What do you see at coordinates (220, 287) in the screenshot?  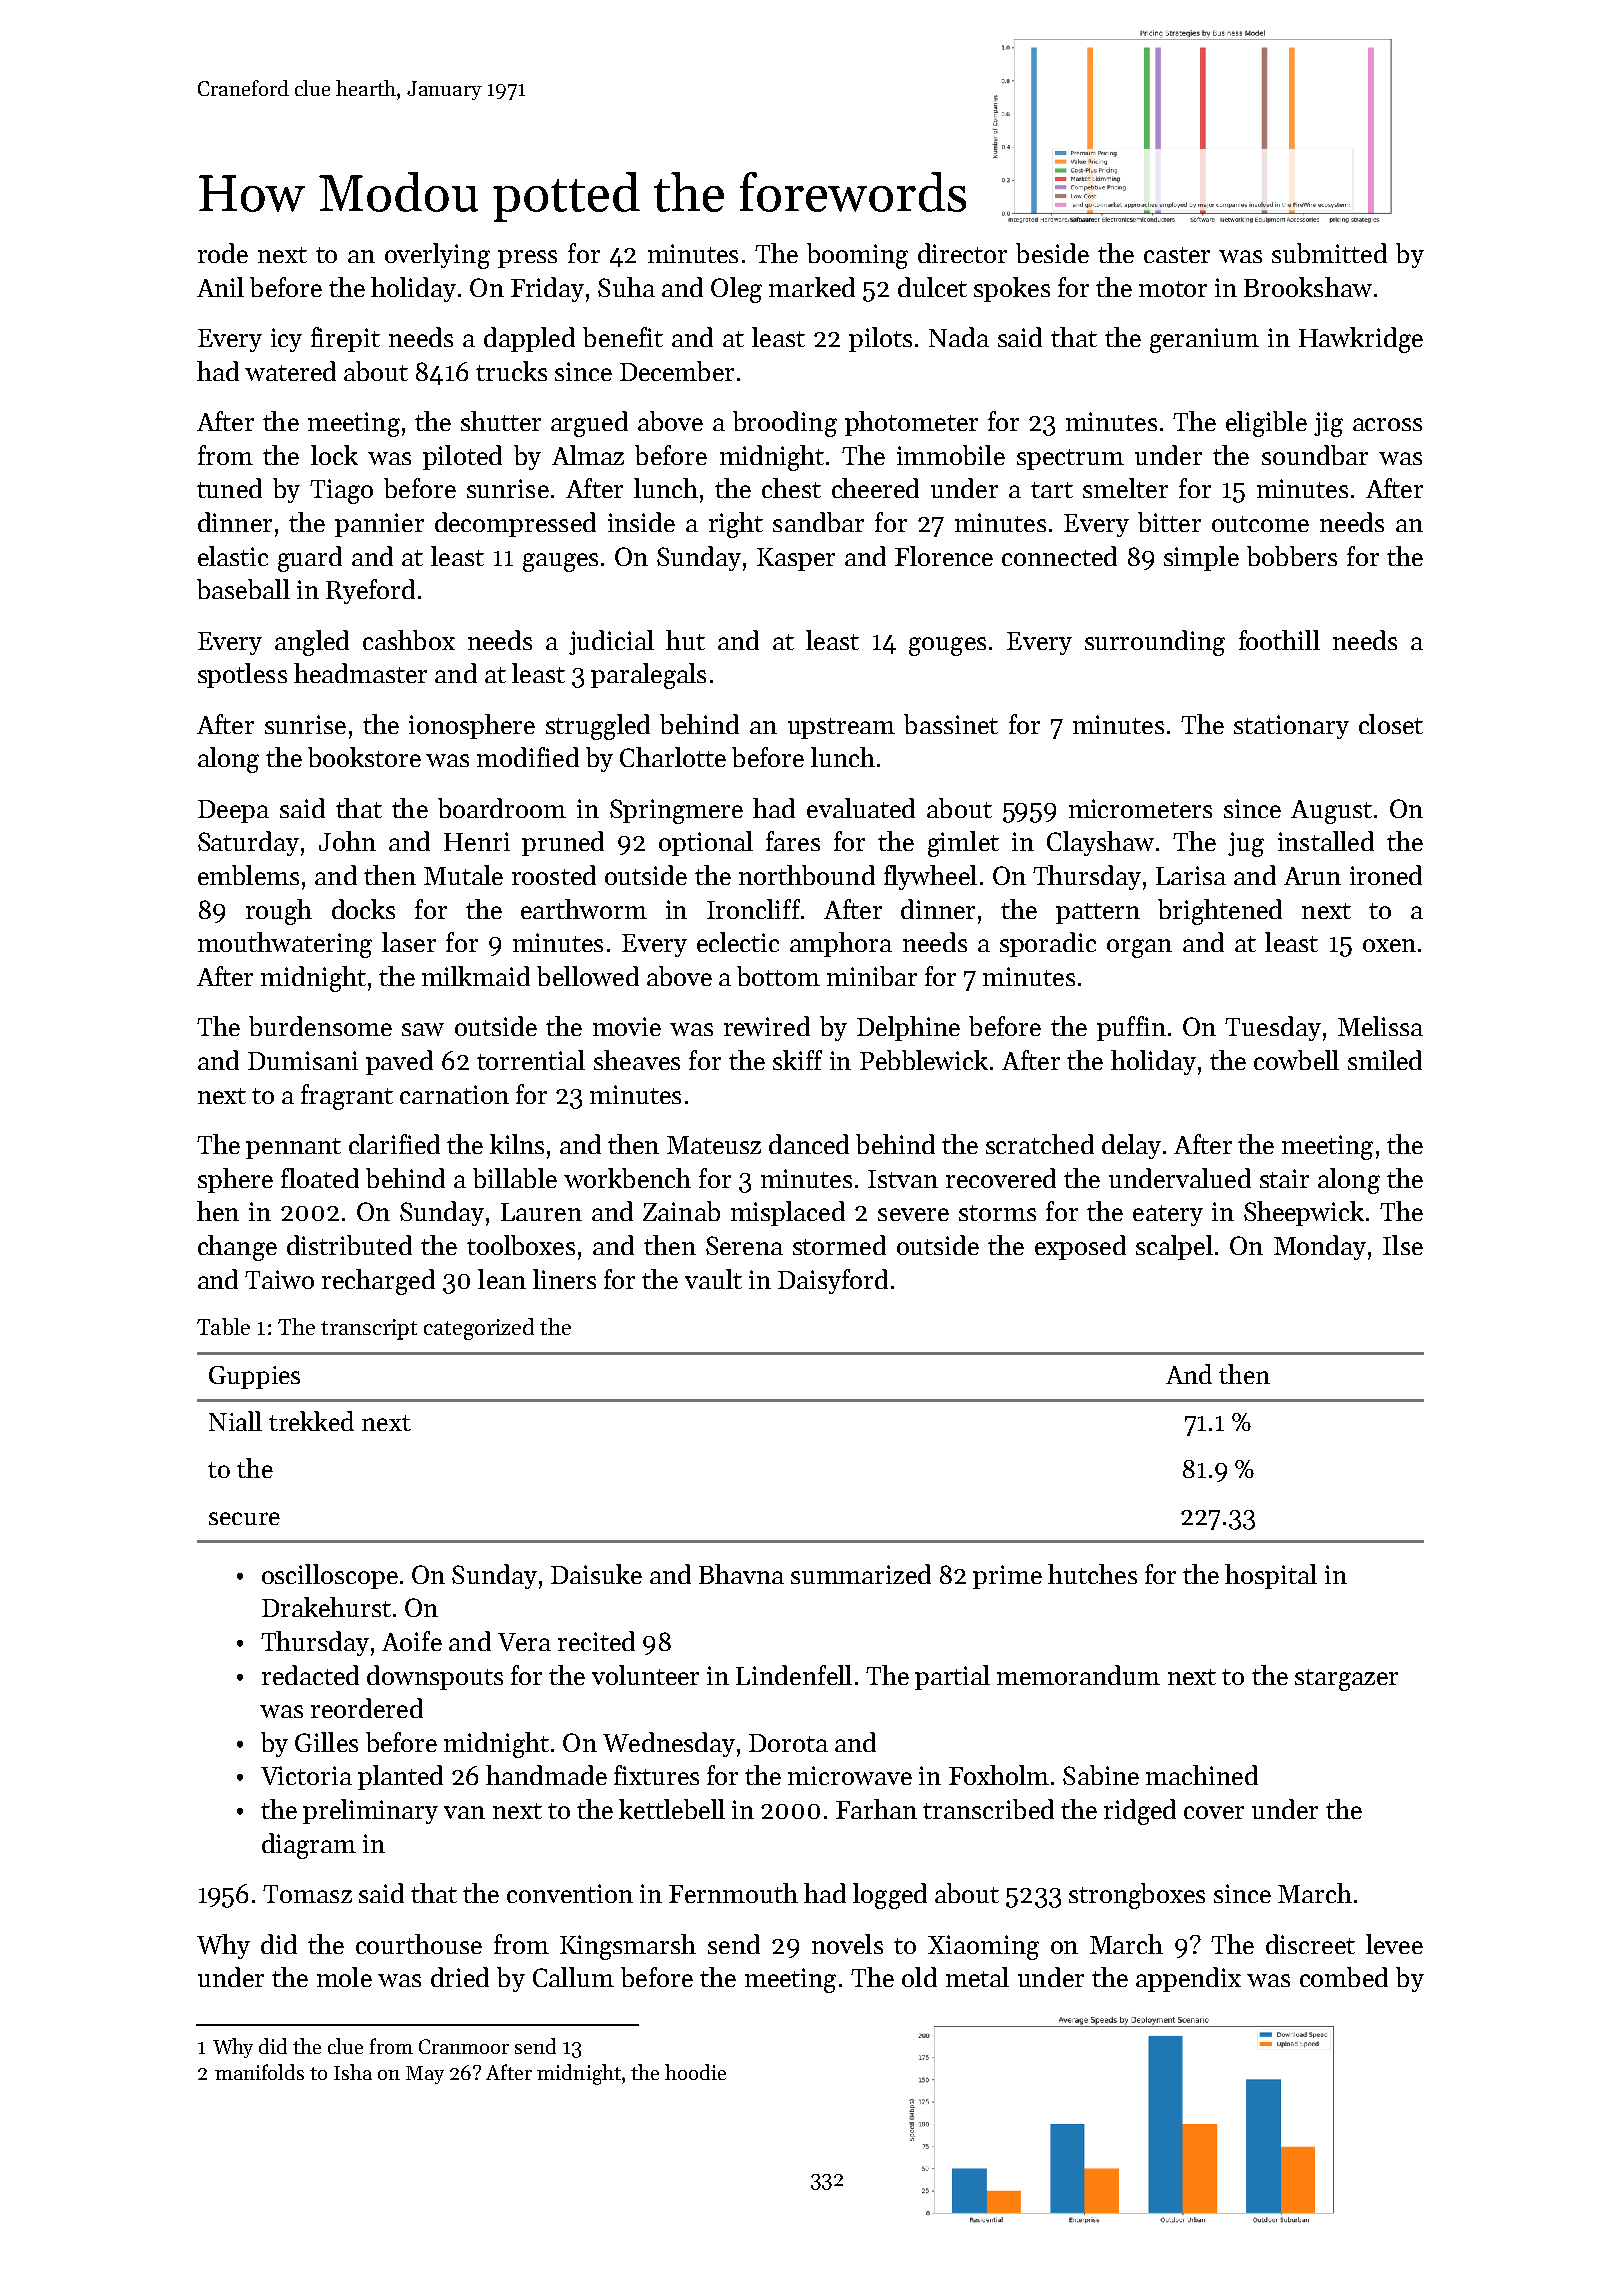 I see `Anil` at bounding box center [220, 287].
